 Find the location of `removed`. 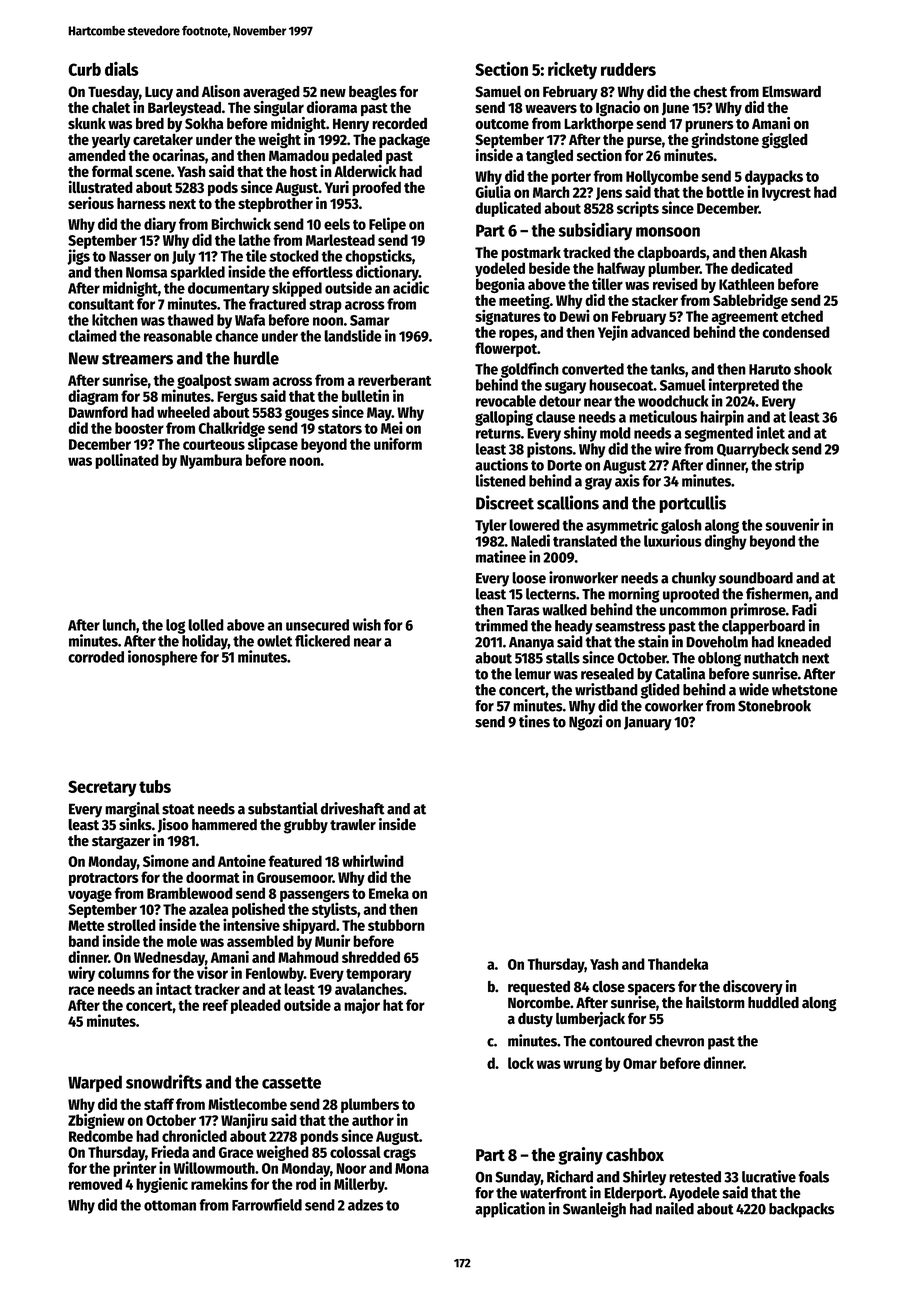

removed is located at coordinates (95, 1184).
